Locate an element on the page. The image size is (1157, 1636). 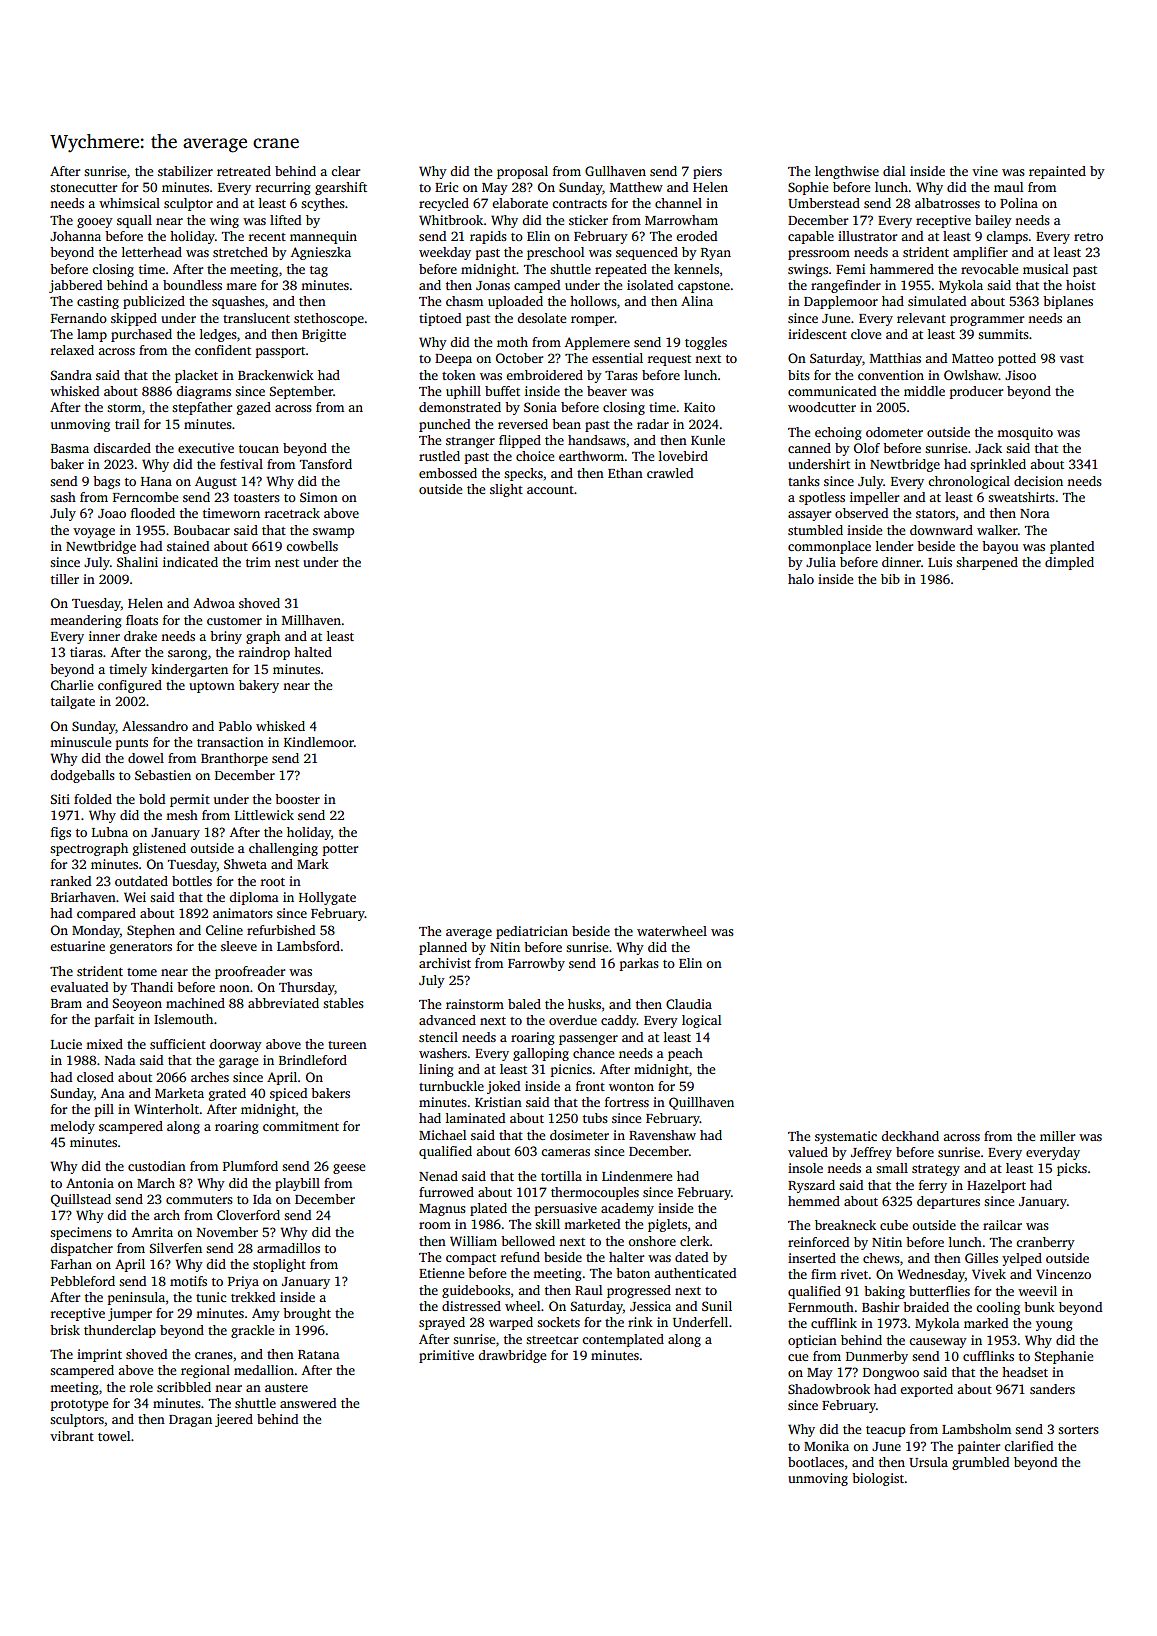
pediatrician is located at coordinates (532, 932).
